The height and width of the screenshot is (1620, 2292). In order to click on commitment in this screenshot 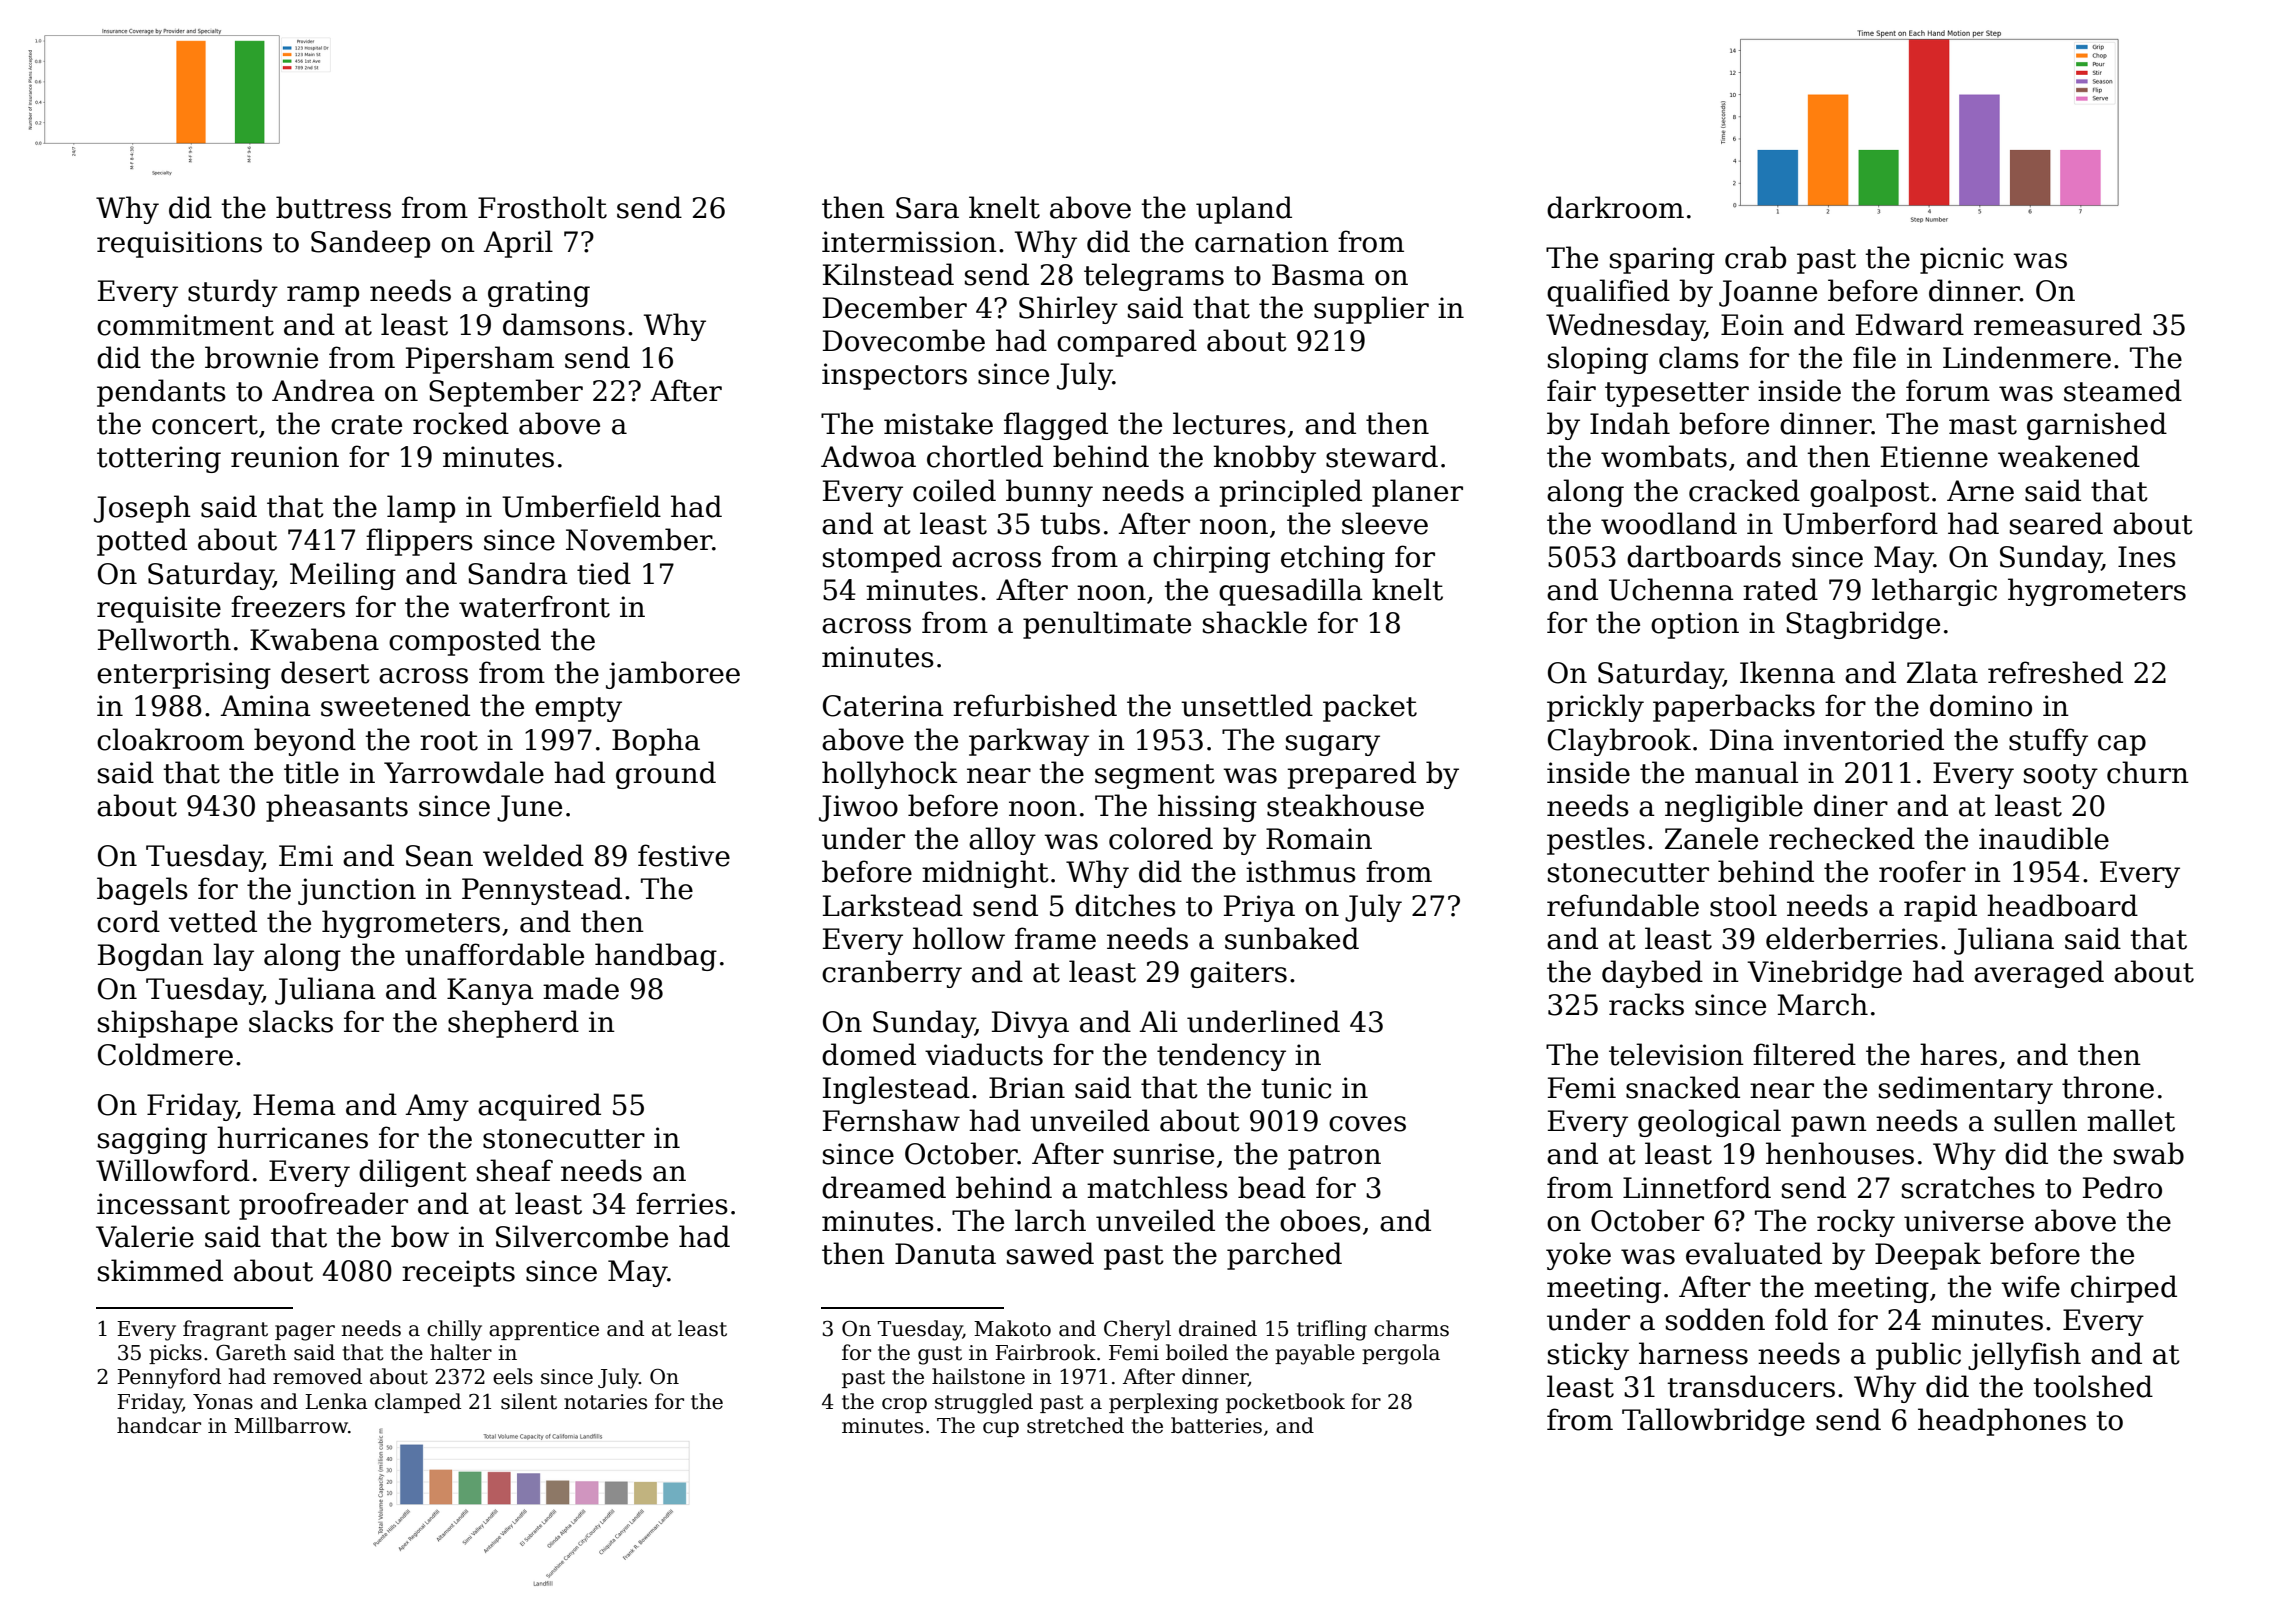, I will do `click(185, 325)`.
